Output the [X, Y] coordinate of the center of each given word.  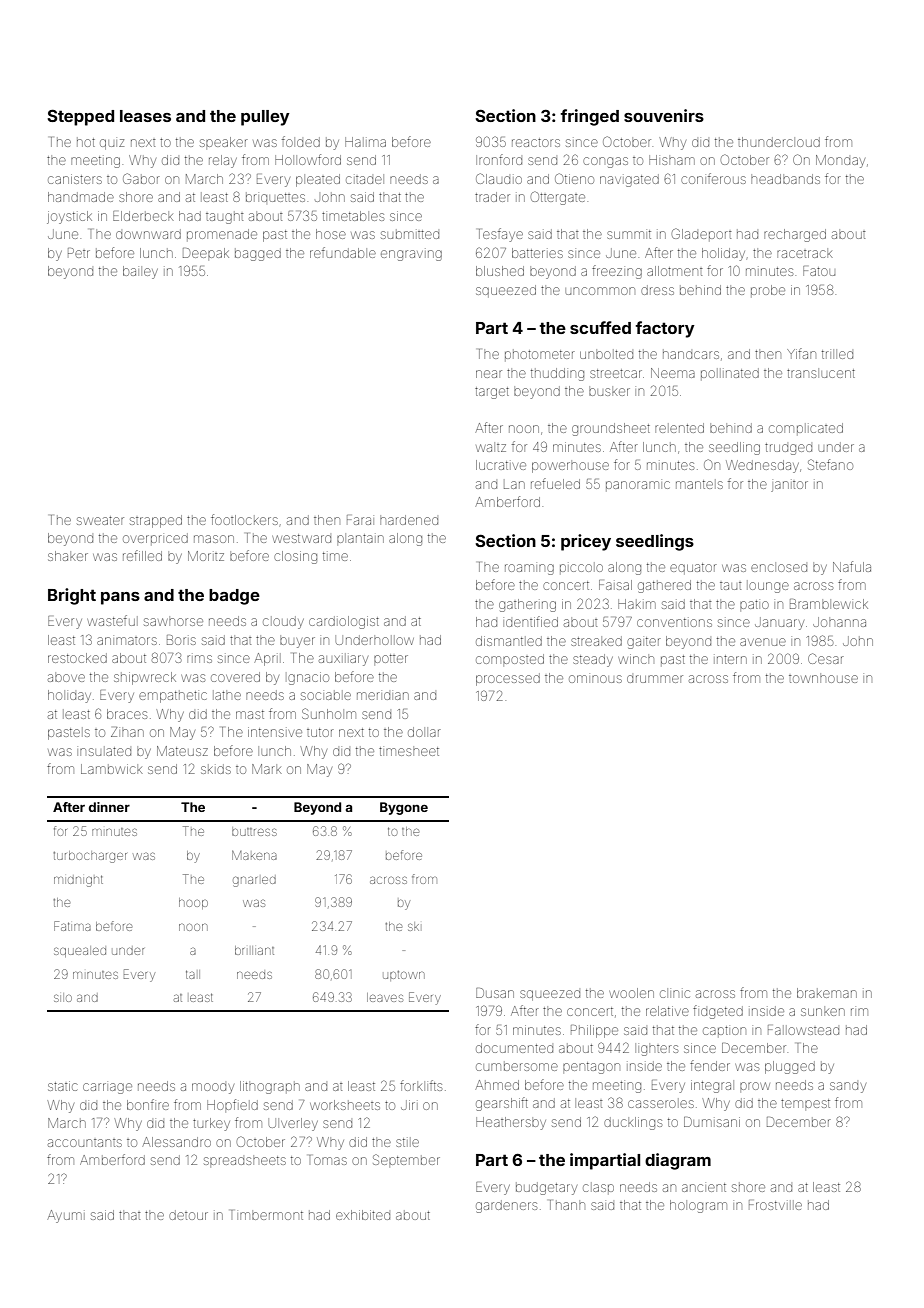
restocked [77, 658]
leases [145, 116]
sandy [848, 1087]
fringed [589, 117]
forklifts [421, 1085]
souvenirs [664, 115]
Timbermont [267, 1215]
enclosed [779, 568]
